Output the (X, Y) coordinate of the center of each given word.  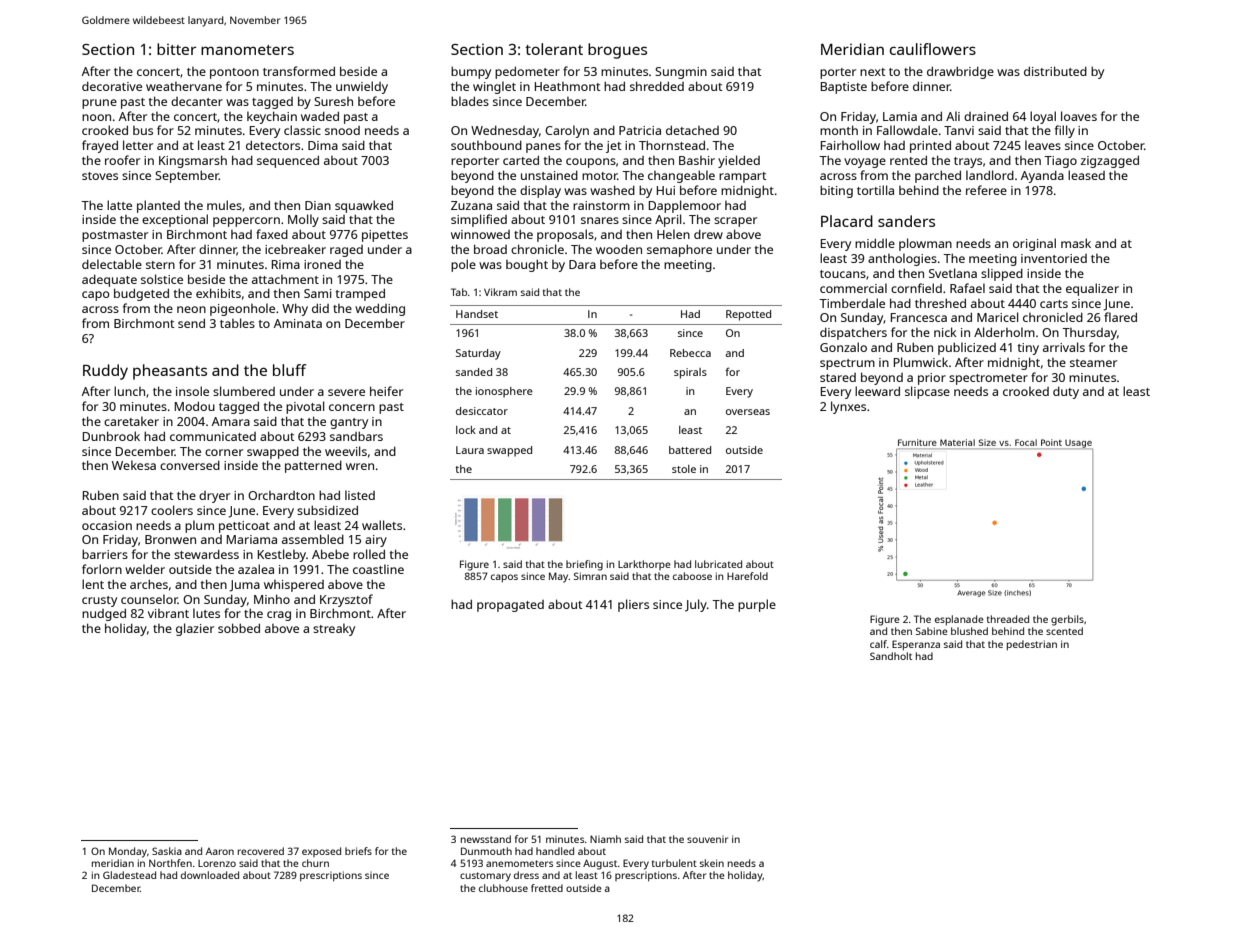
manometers (247, 50)
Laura (470, 450)
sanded (474, 372)
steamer (1093, 363)
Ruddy (105, 372)
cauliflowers (933, 49)
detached (692, 130)
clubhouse (503, 888)
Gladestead (129, 875)
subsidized (327, 510)
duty (1066, 393)
